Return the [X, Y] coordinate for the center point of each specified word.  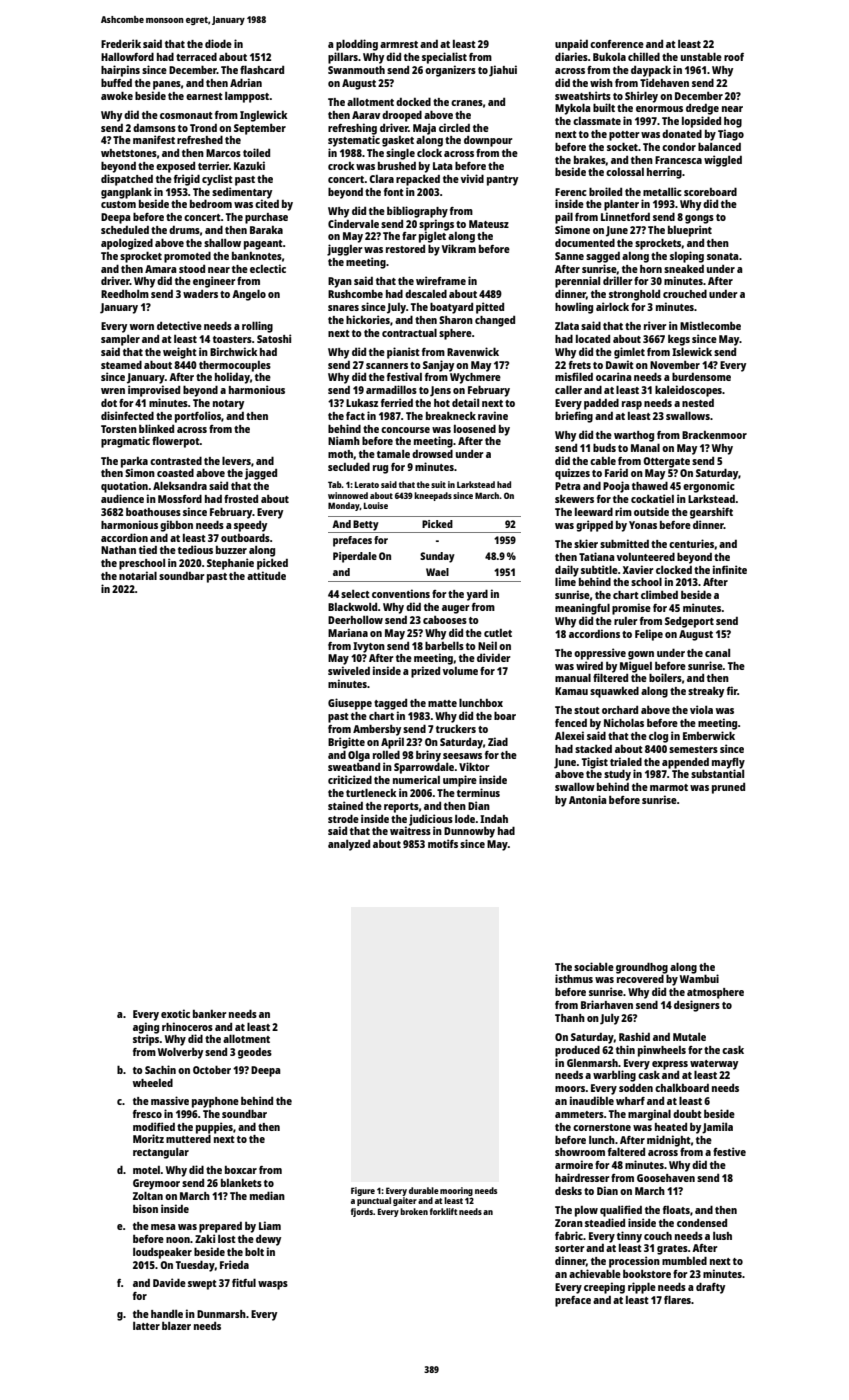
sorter [570, 1248]
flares [677, 1299]
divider [494, 657]
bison [145, 1208]
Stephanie [230, 564]
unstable [701, 56]
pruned [728, 788]
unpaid [571, 45]
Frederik [121, 43]
